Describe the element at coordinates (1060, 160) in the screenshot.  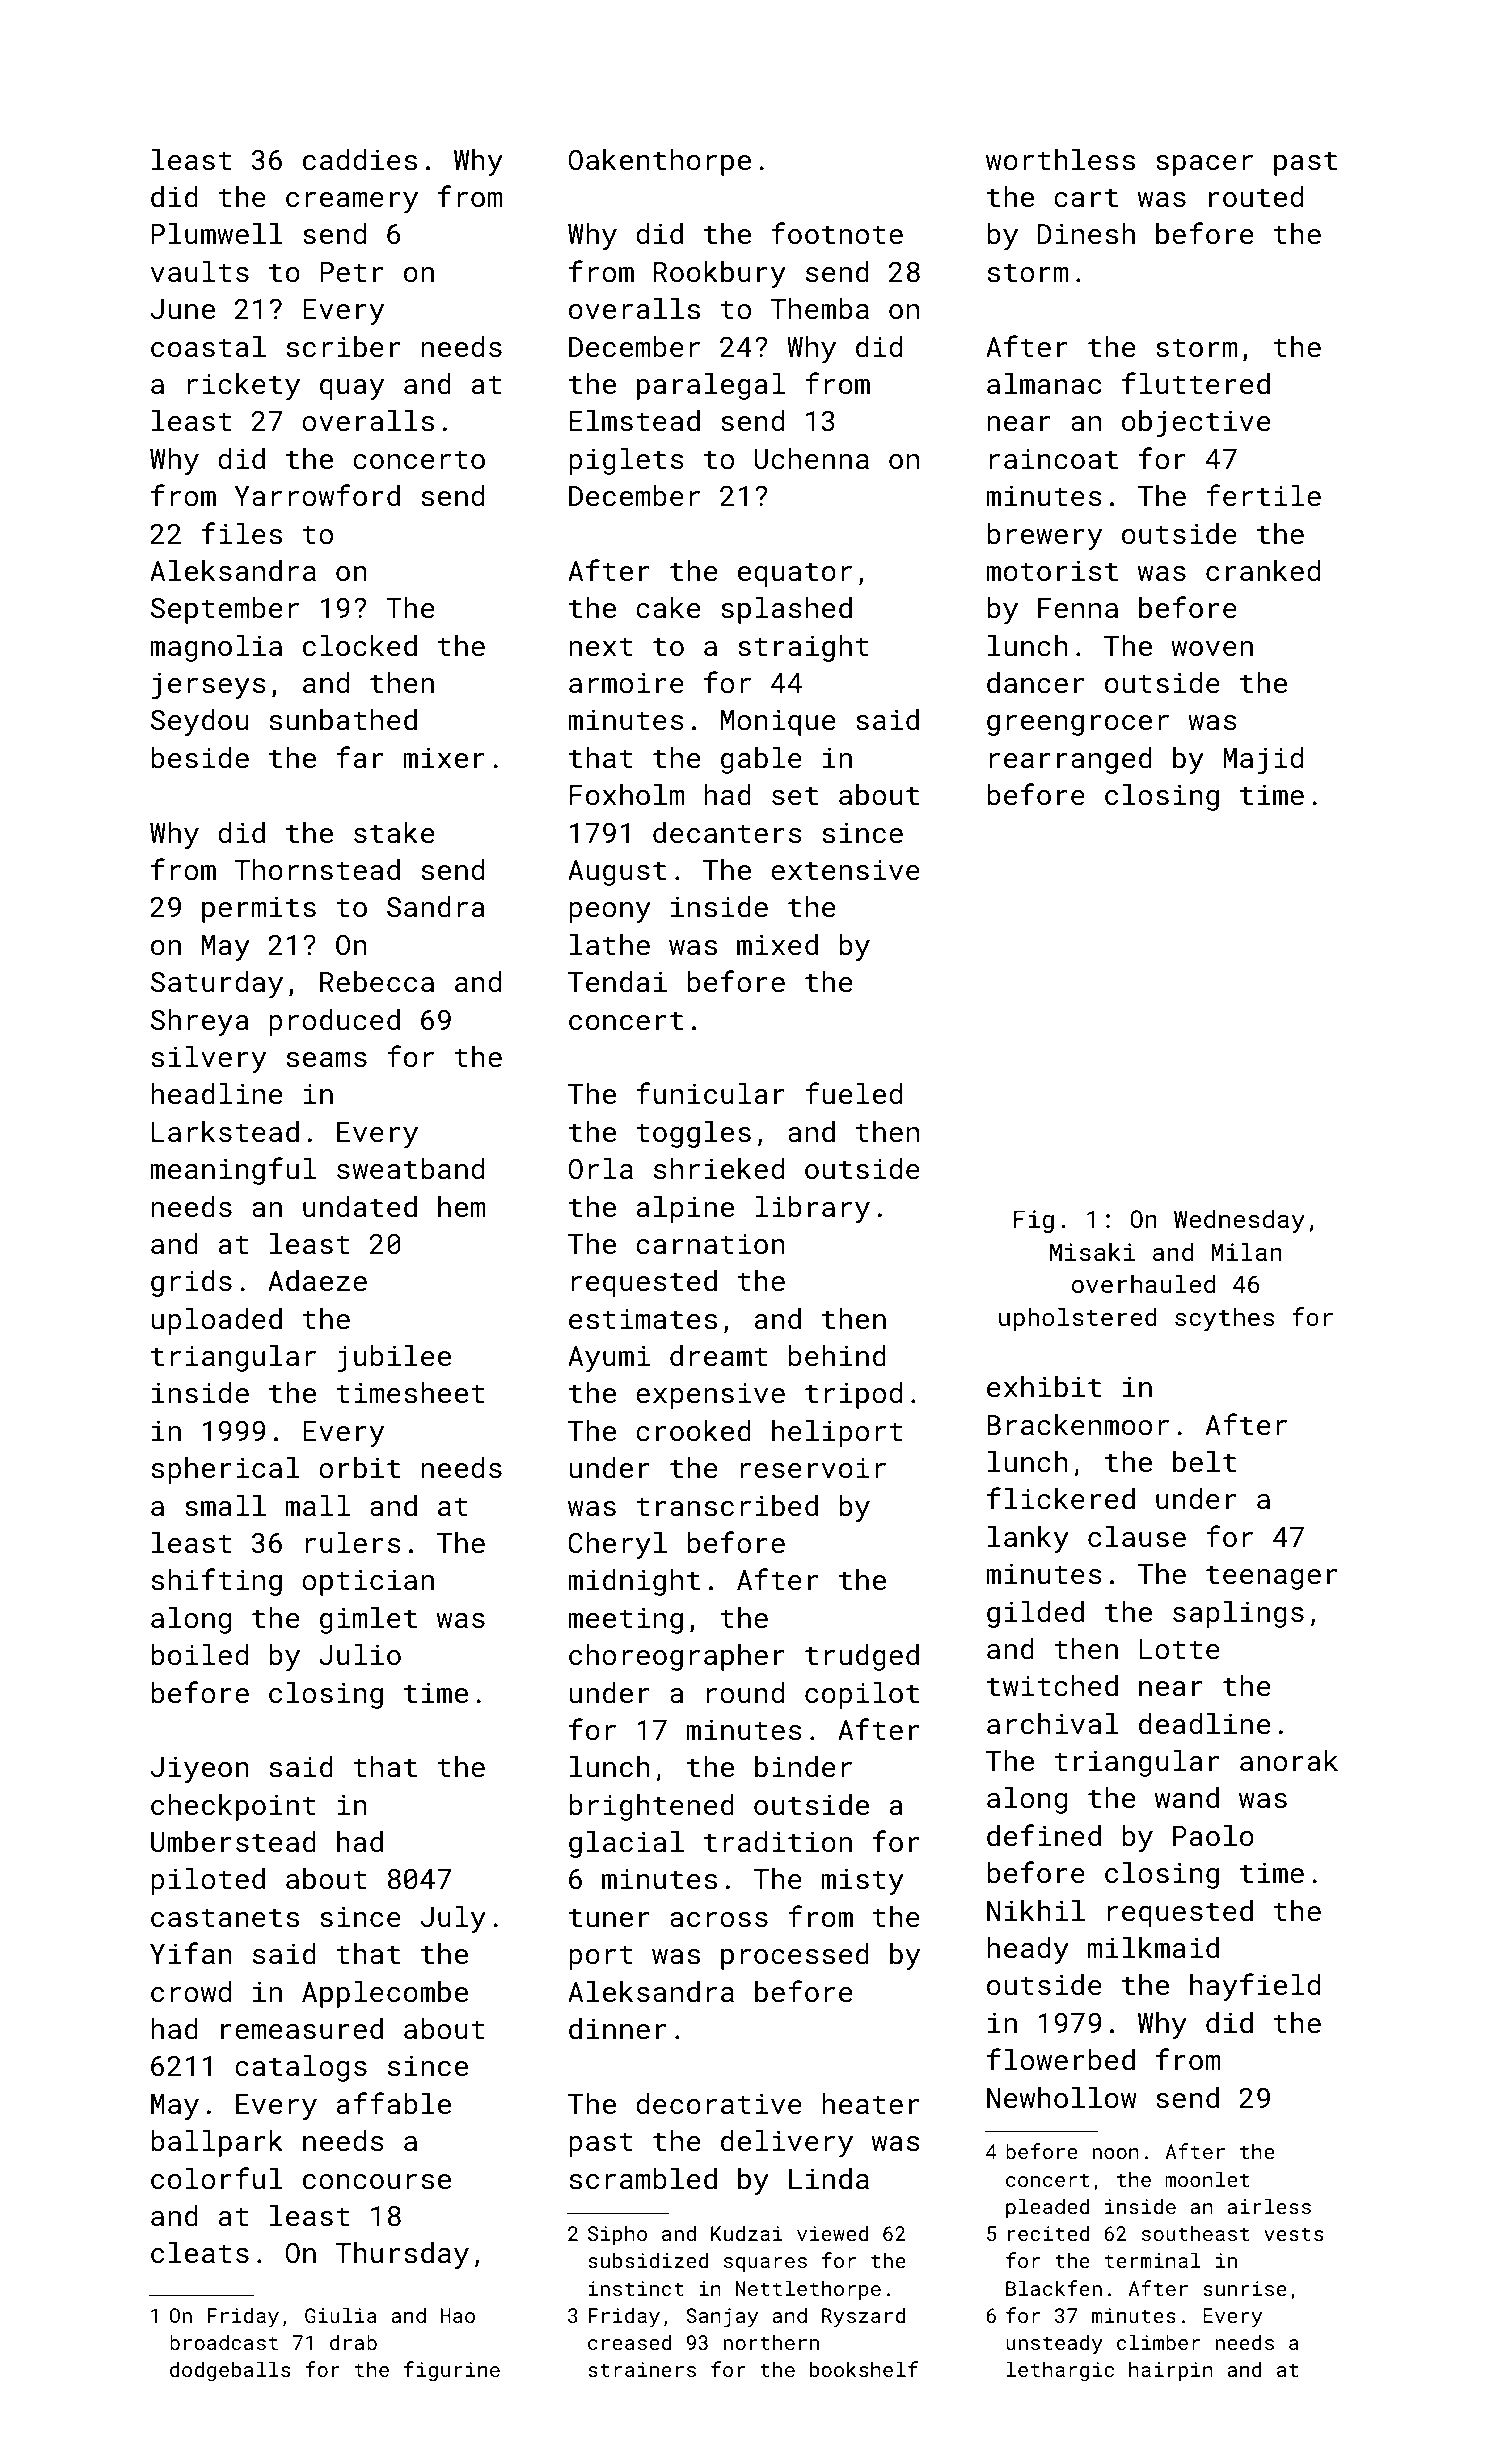
I see `worthless` at that location.
